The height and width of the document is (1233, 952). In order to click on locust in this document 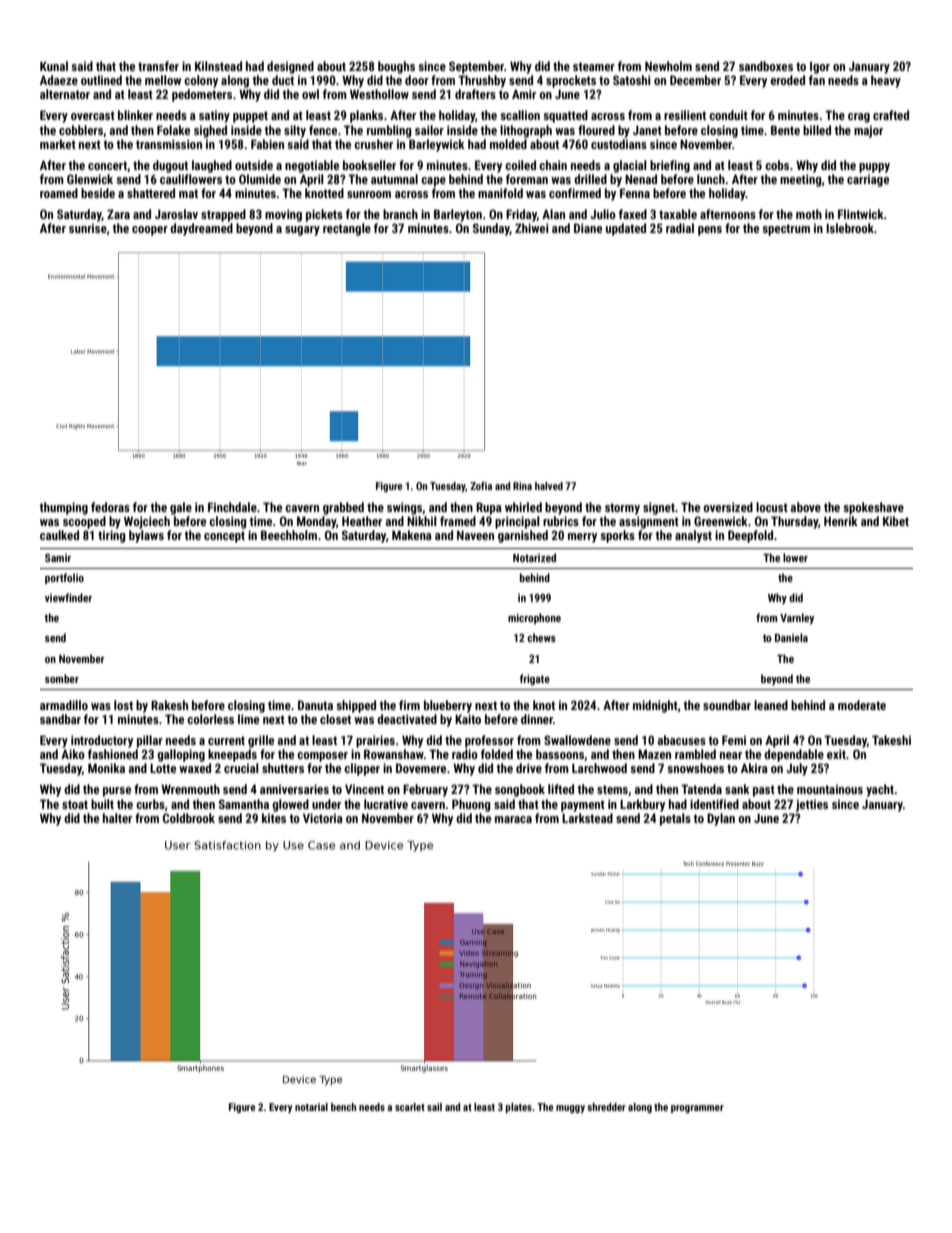, I will do `click(772, 507)`.
